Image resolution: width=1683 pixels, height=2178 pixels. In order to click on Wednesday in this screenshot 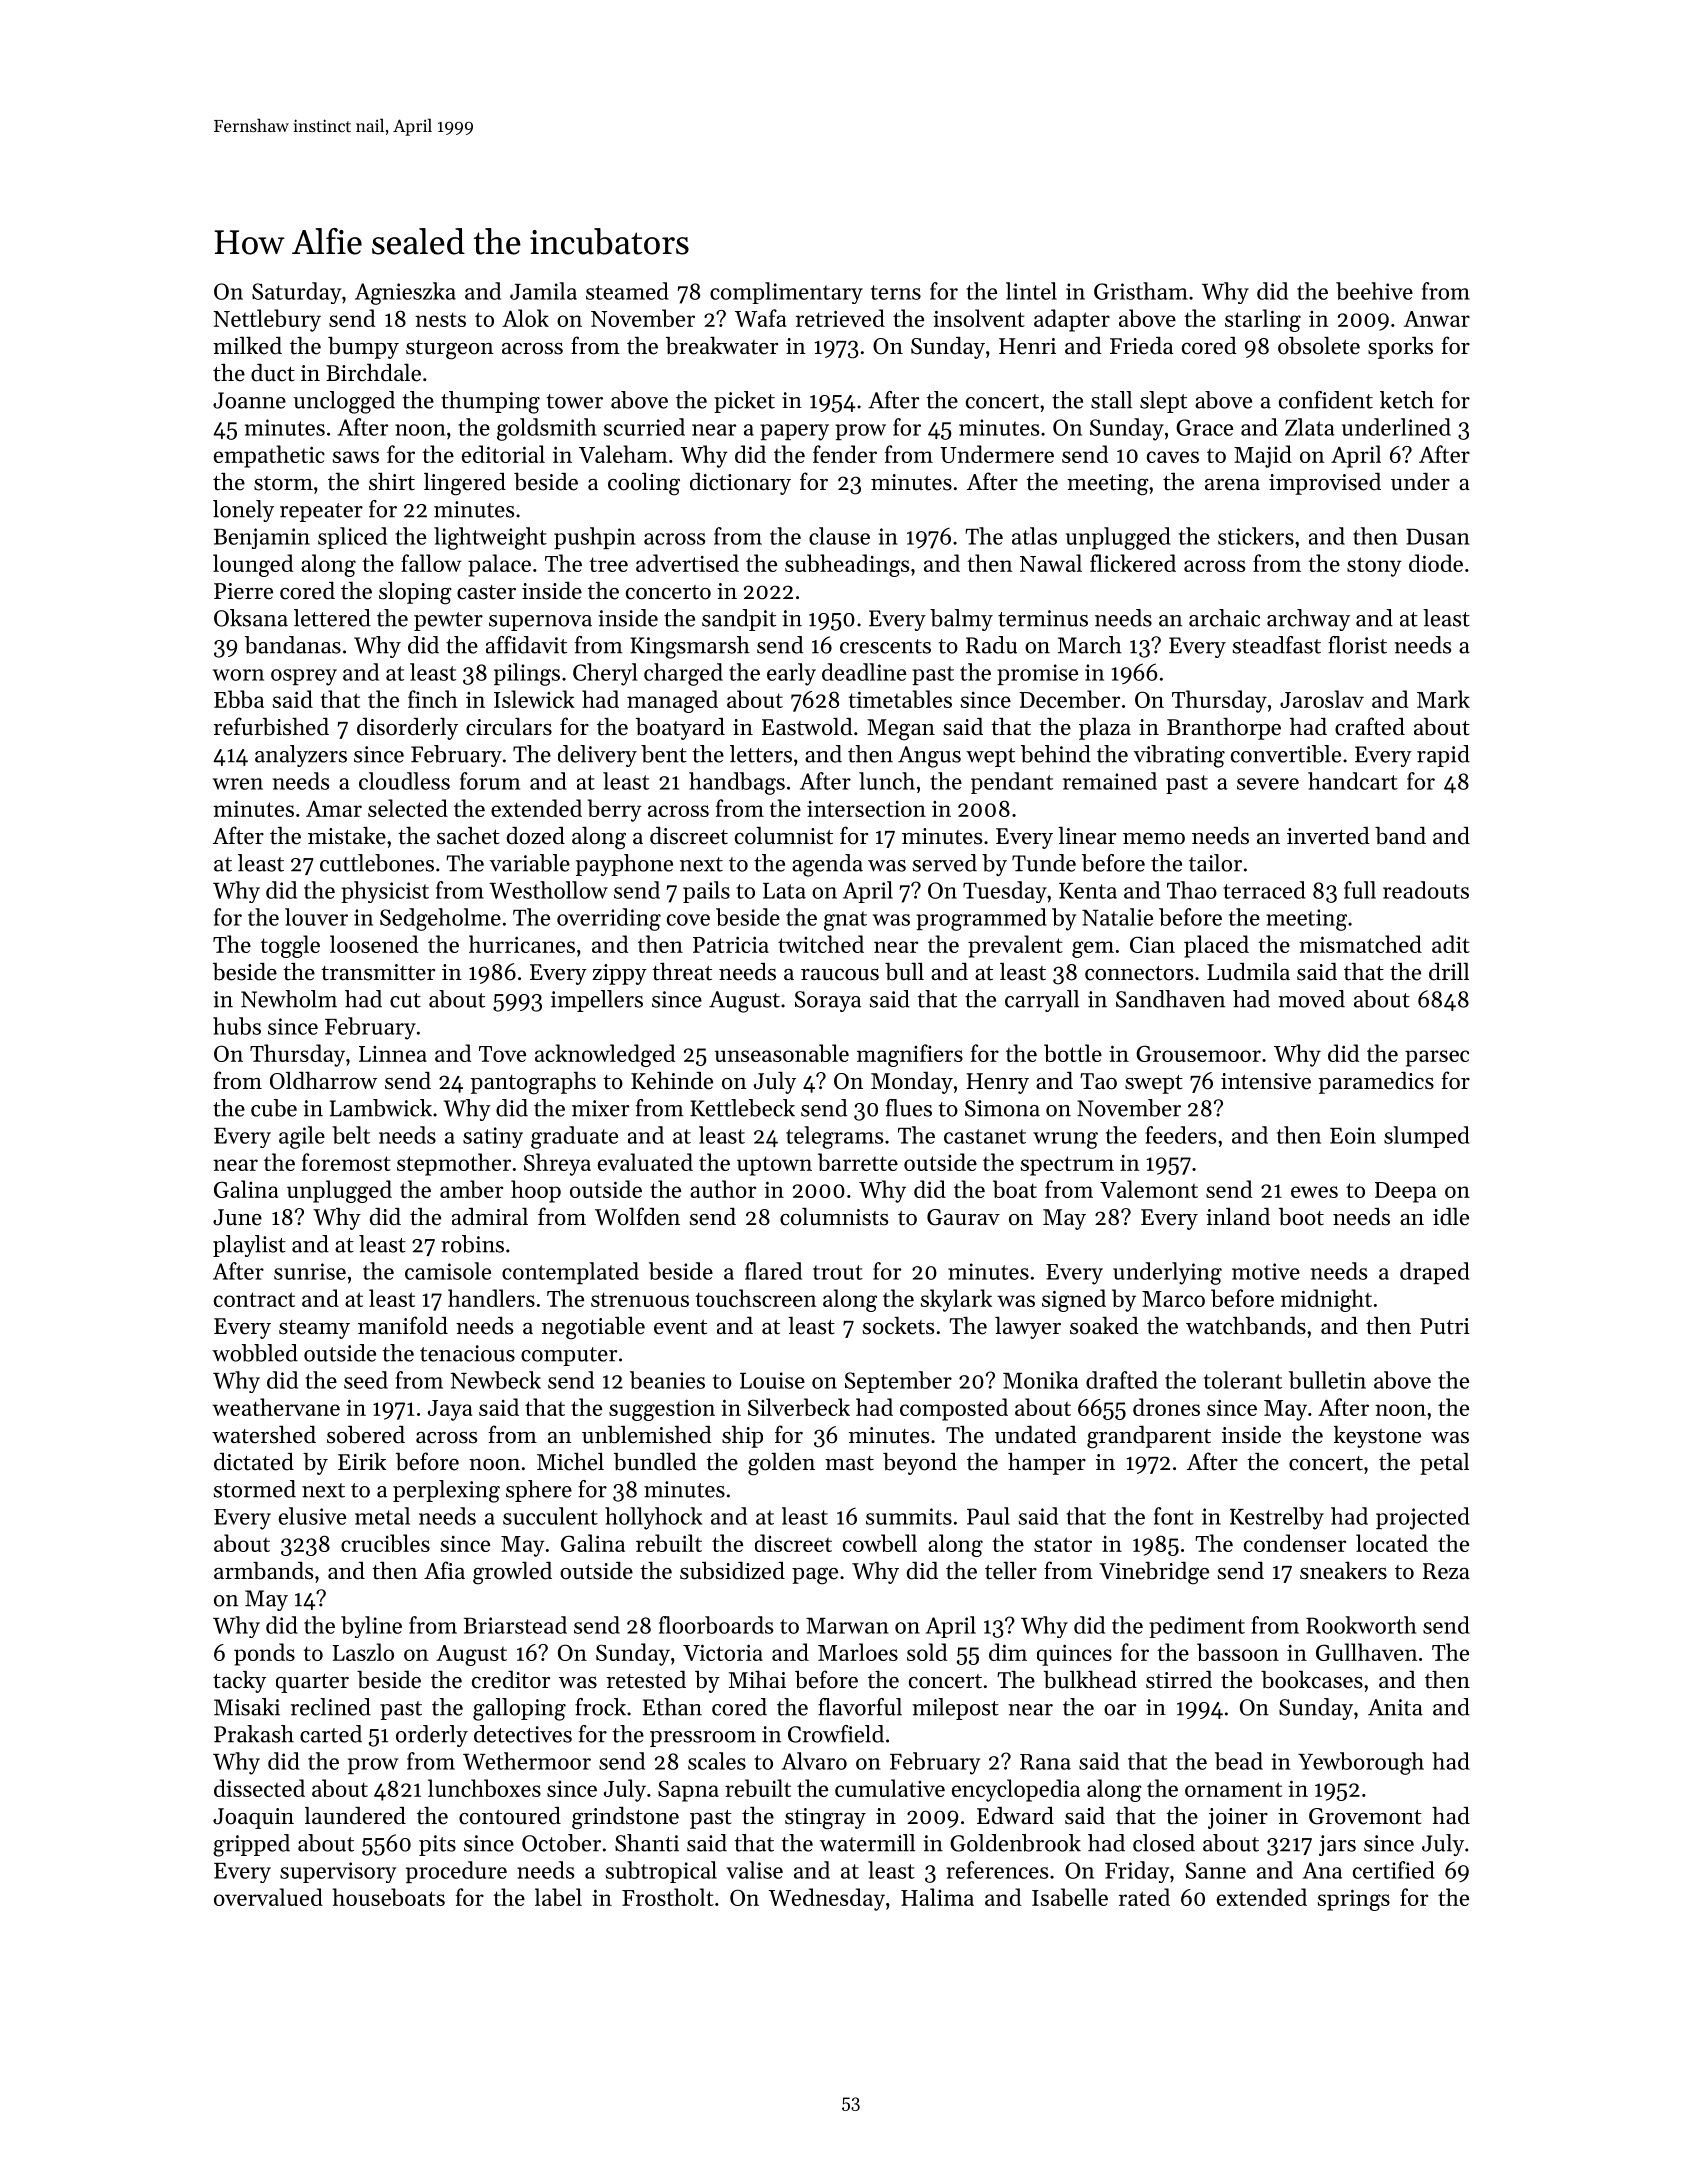, I will do `click(827, 1899)`.
